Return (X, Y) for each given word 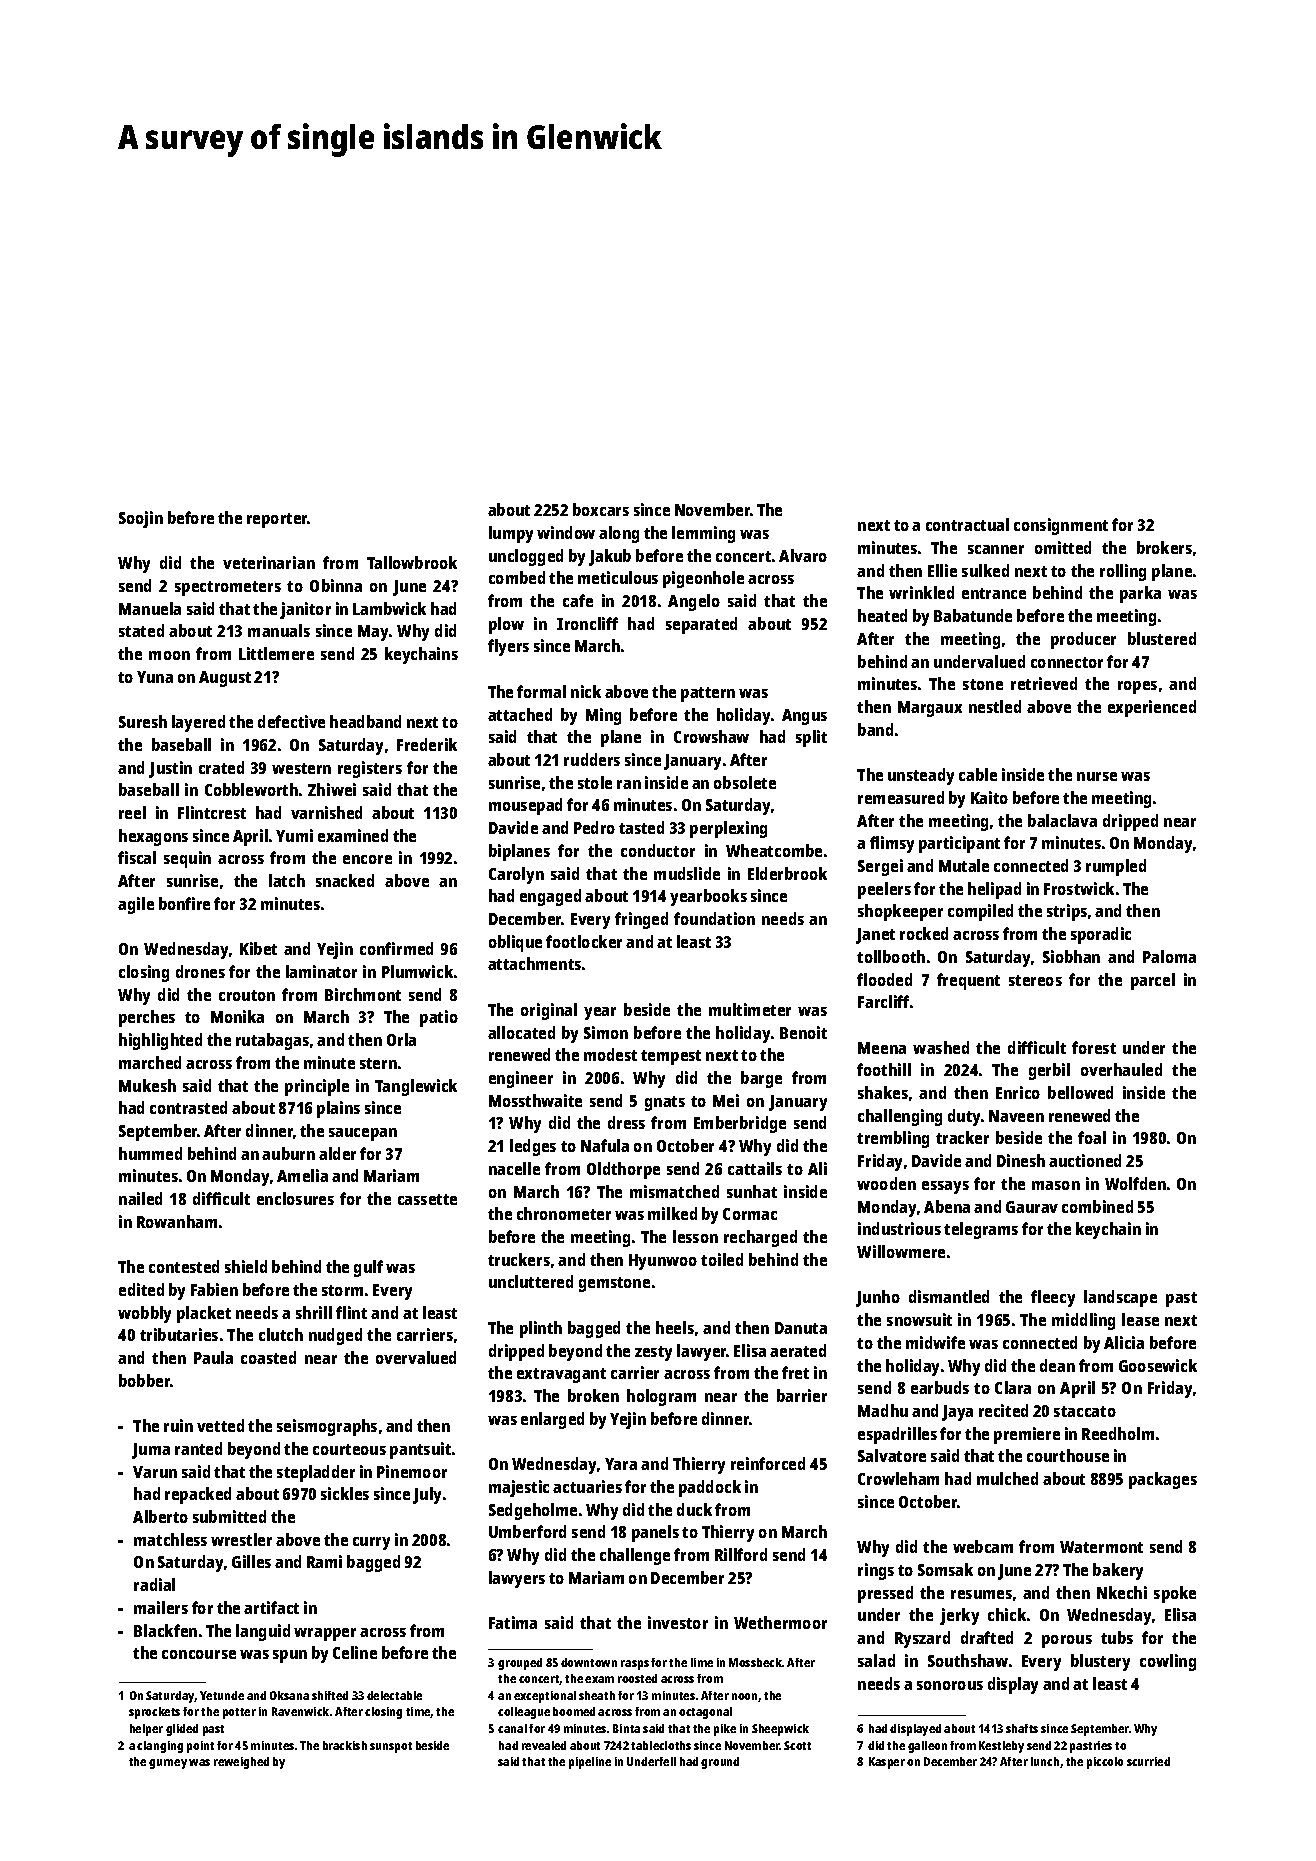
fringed (641, 920)
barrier (802, 1395)
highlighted (160, 1041)
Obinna (336, 585)
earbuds (940, 1387)
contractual (967, 524)
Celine (355, 1652)
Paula (213, 1357)
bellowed (1080, 1092)
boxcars (601, 509)
